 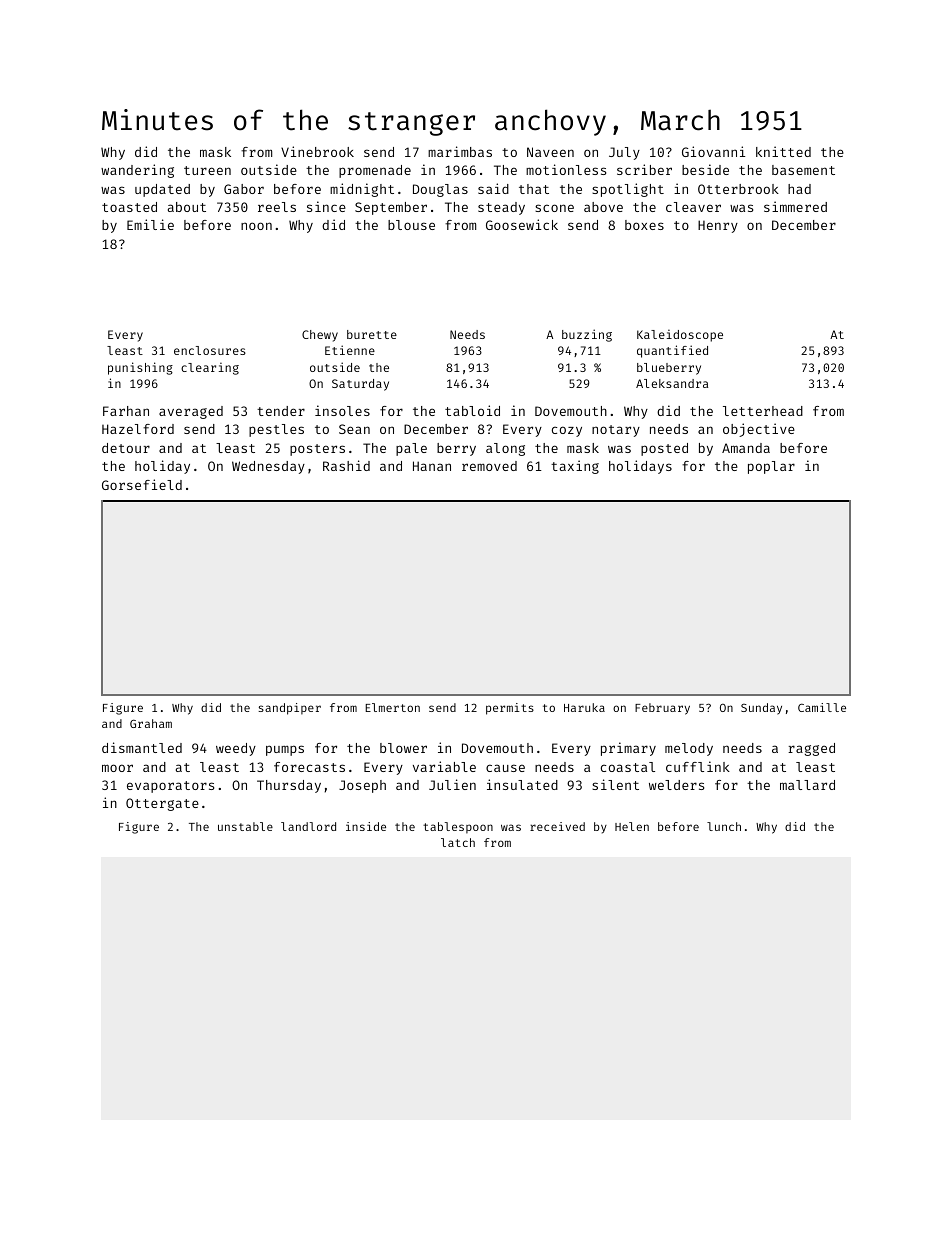 I want to click on simmered, so click(x=795, y=206).
